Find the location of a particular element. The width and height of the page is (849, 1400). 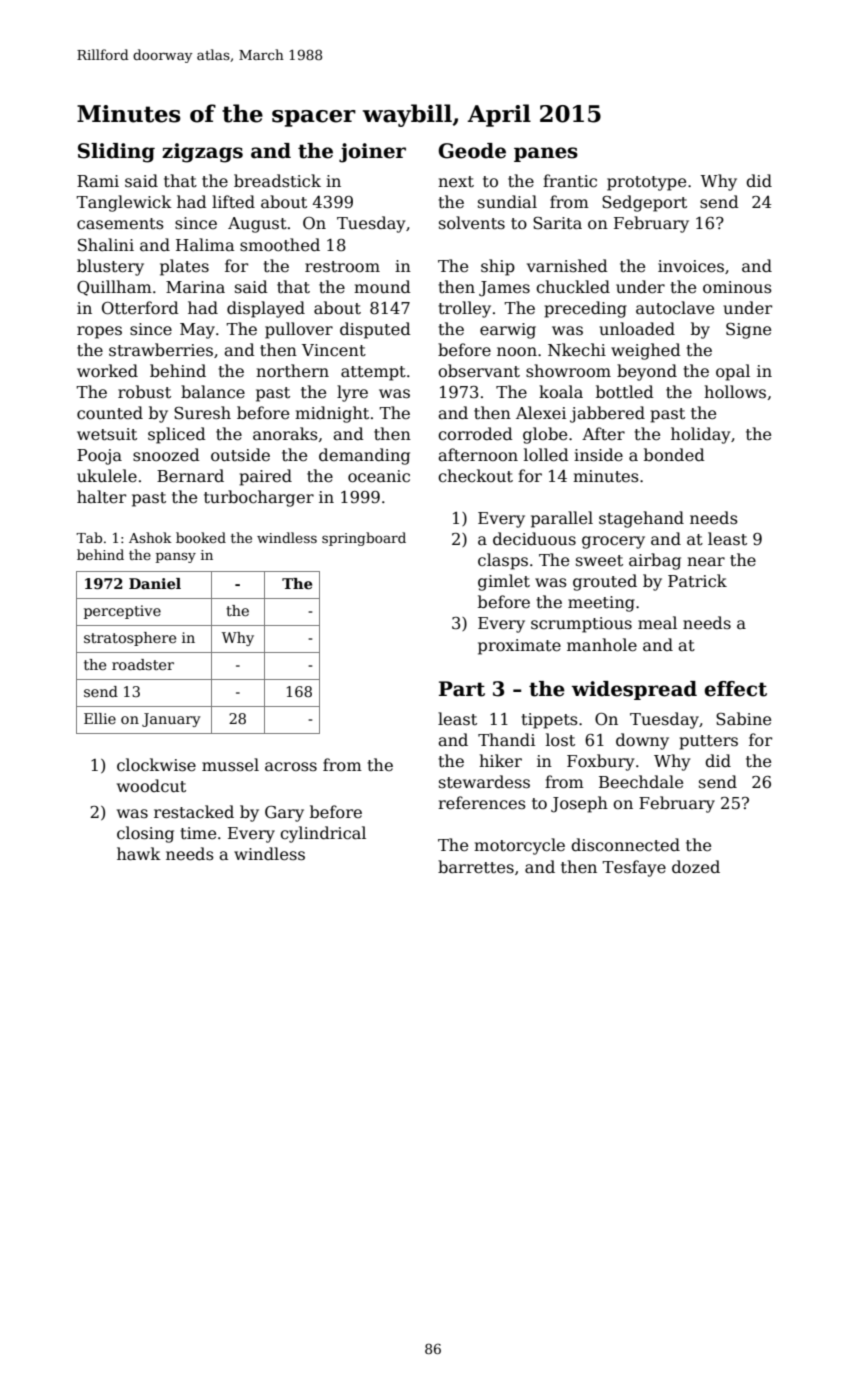

preceding is located at coordinates (585, 309).
